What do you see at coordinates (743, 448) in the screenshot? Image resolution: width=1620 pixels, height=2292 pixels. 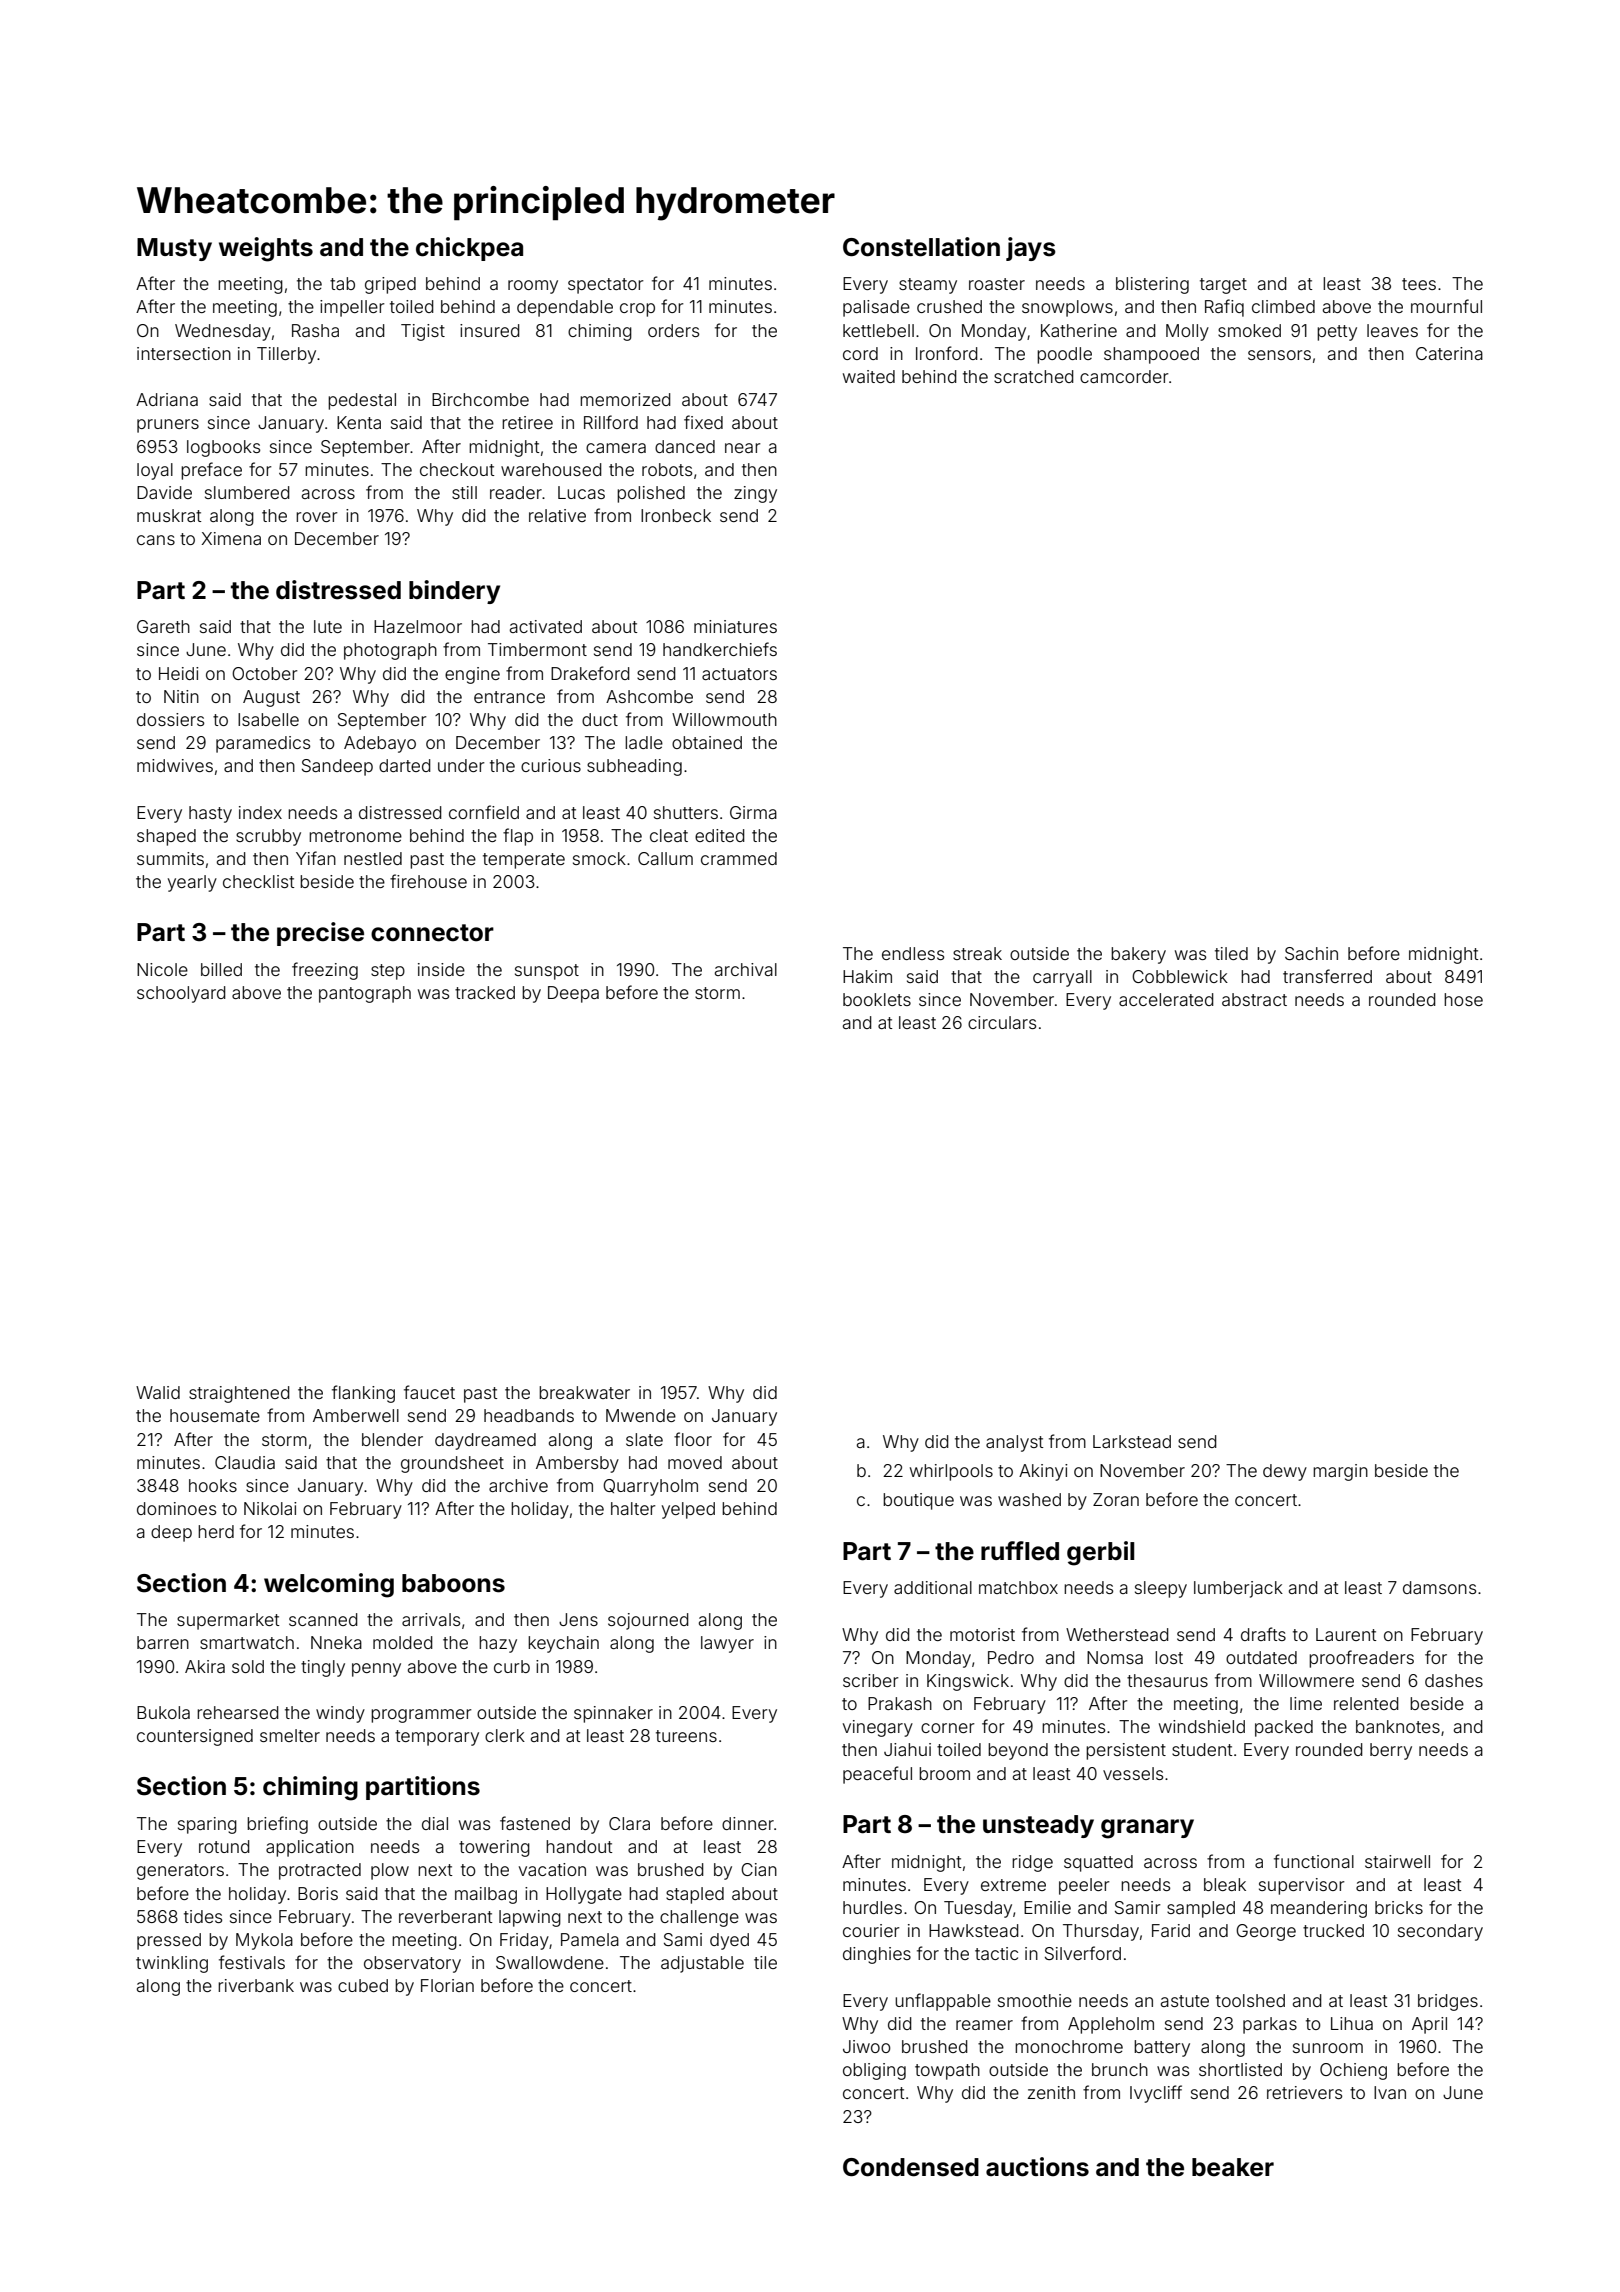 I see `near` at bounding box center [743, 448].
